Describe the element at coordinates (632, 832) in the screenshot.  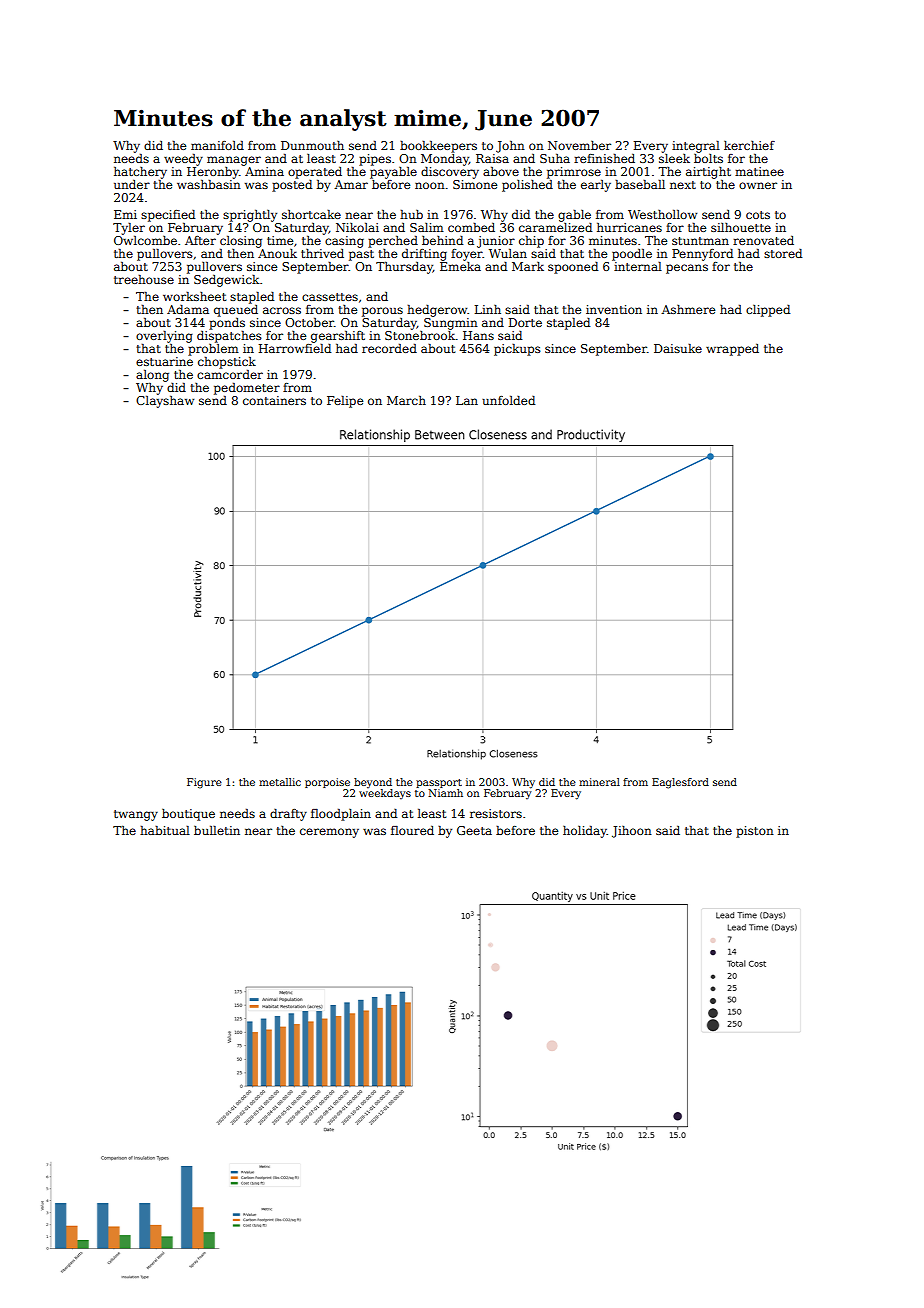
I see `Jihoon` at that location.
